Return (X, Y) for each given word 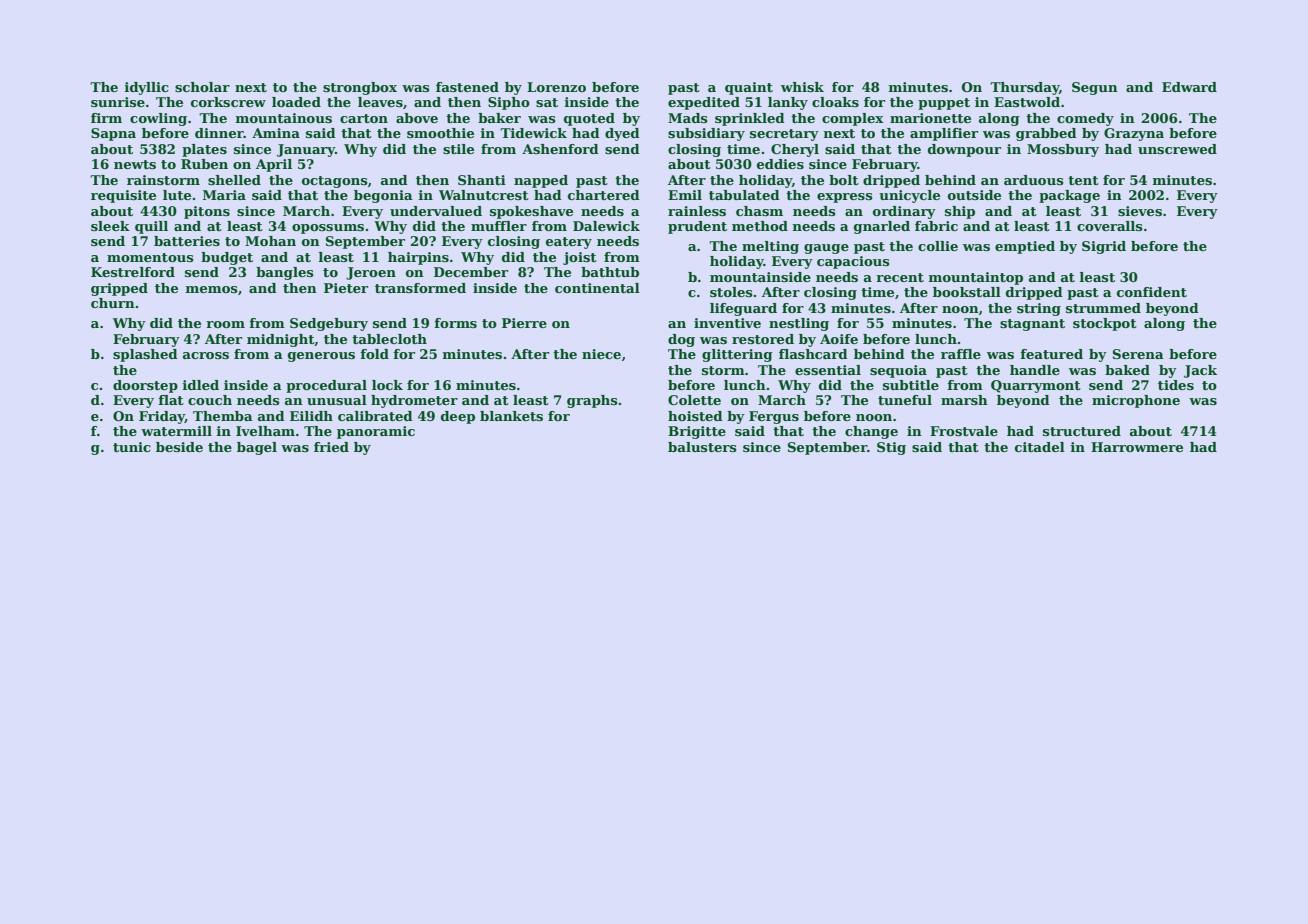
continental (597, 288)
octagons (335, 182)
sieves (1140, 211)
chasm (759, 211)
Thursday (1024, 88)
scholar (202, 87)
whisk (802, 87)
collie (938, 246)
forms (455, 323)
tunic (132, 447)
